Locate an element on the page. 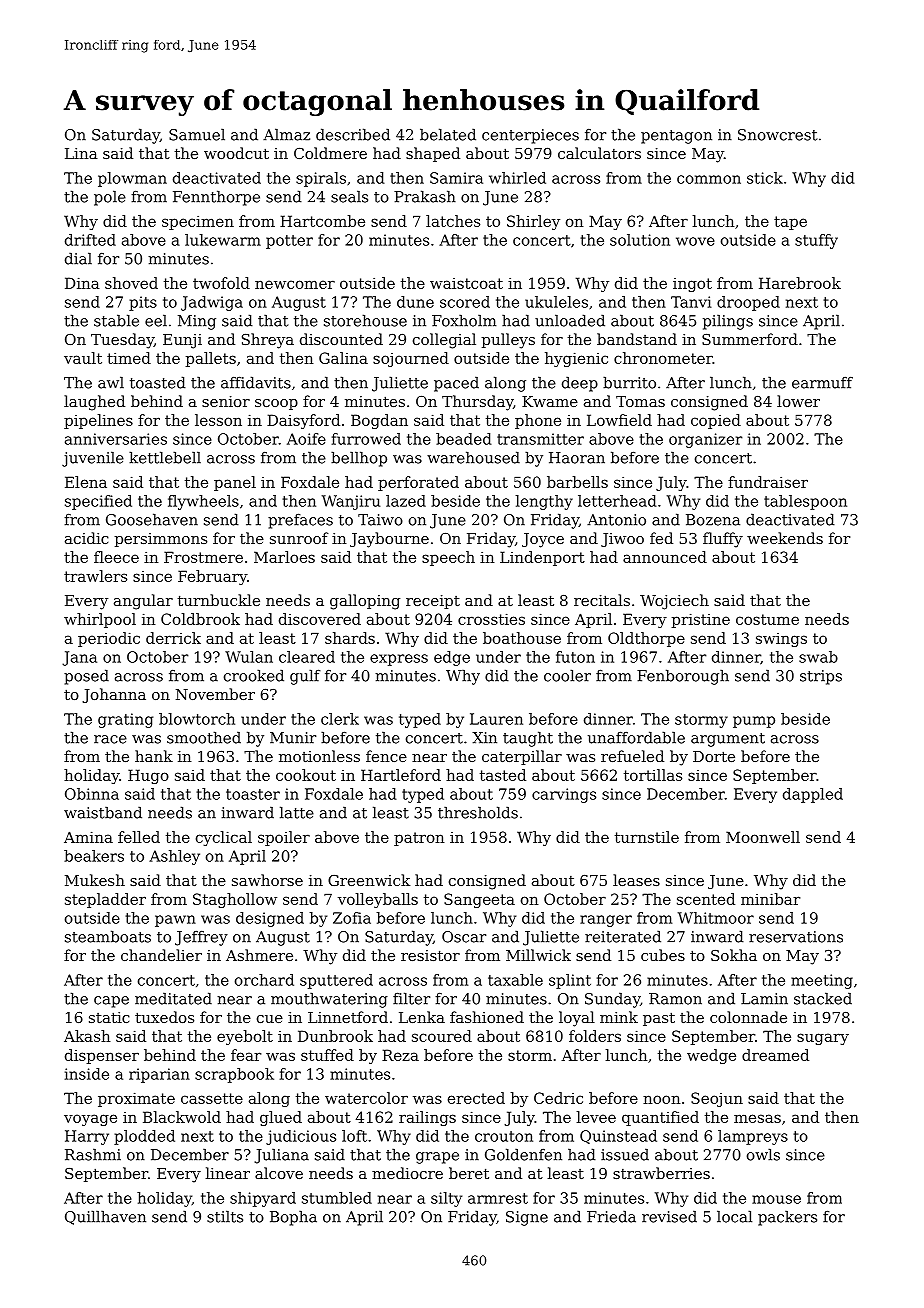 Image resolution: width=924 pixels, height=1308 pixels. strawberries is located at coordinates (661, 1173).
